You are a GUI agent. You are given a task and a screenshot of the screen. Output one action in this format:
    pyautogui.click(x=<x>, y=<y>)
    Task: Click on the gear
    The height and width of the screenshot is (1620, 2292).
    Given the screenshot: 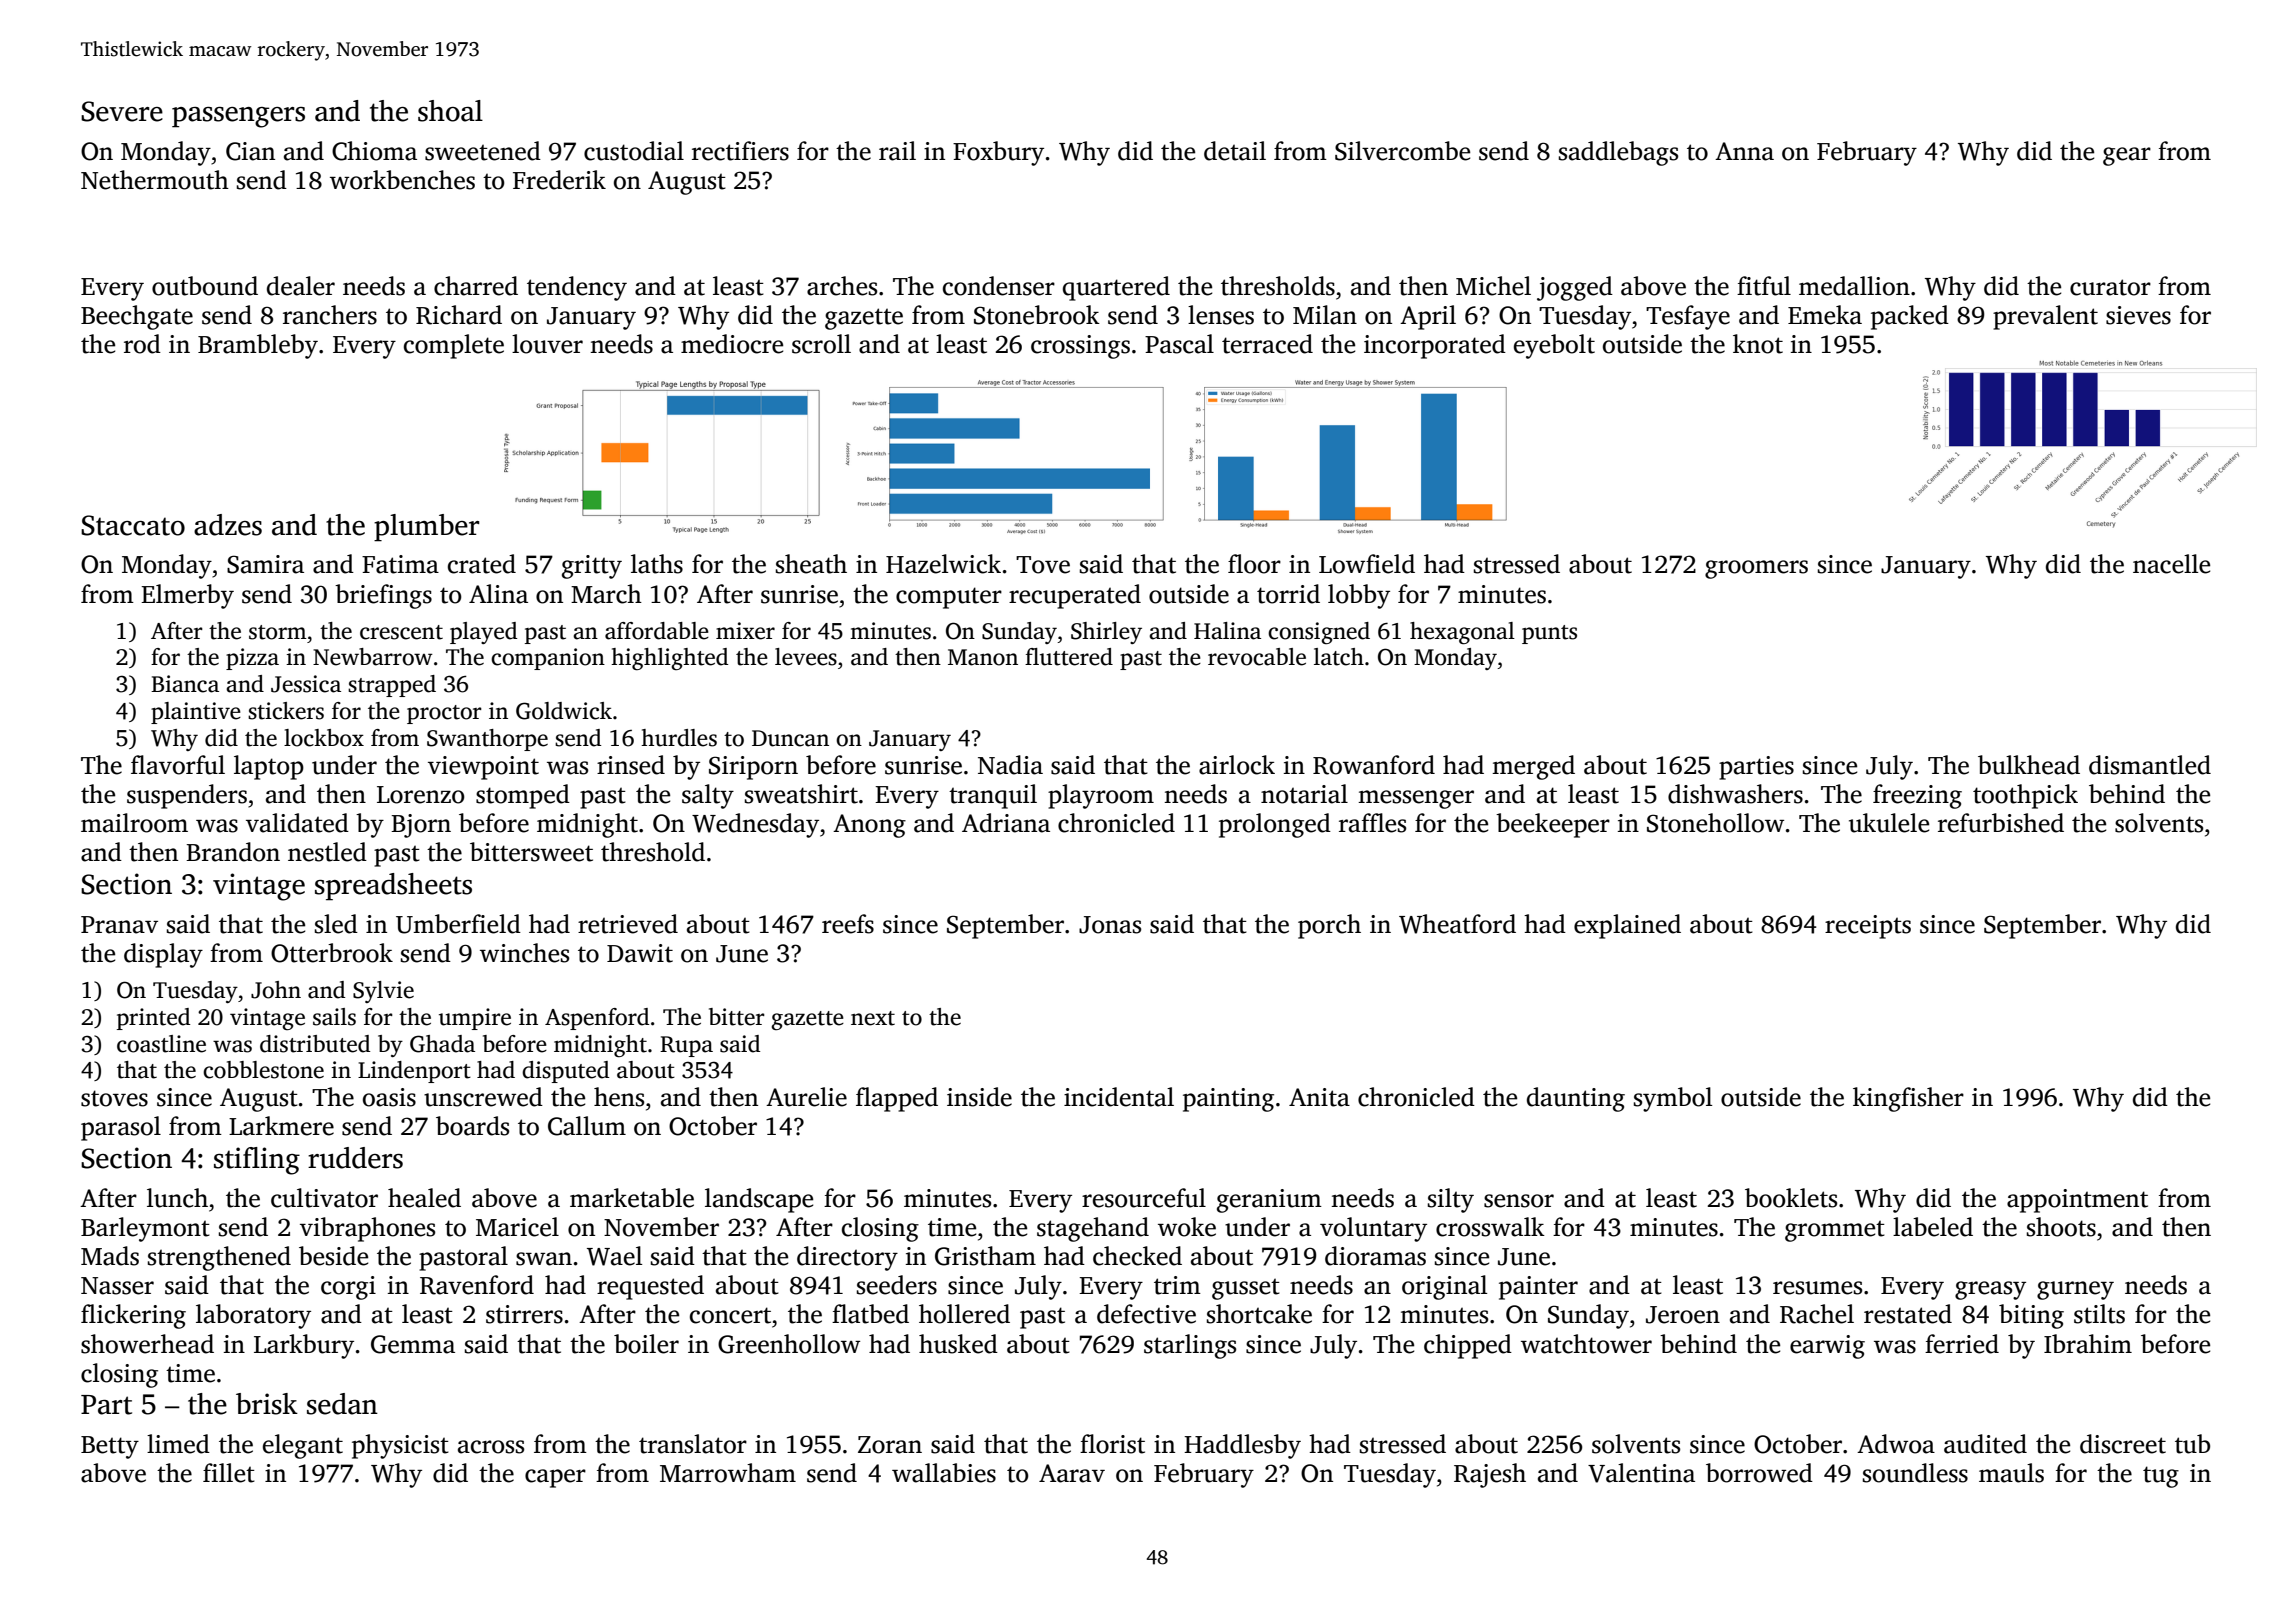 What is the action you would take?
    pyautogui.click(x=2127, y=156)
